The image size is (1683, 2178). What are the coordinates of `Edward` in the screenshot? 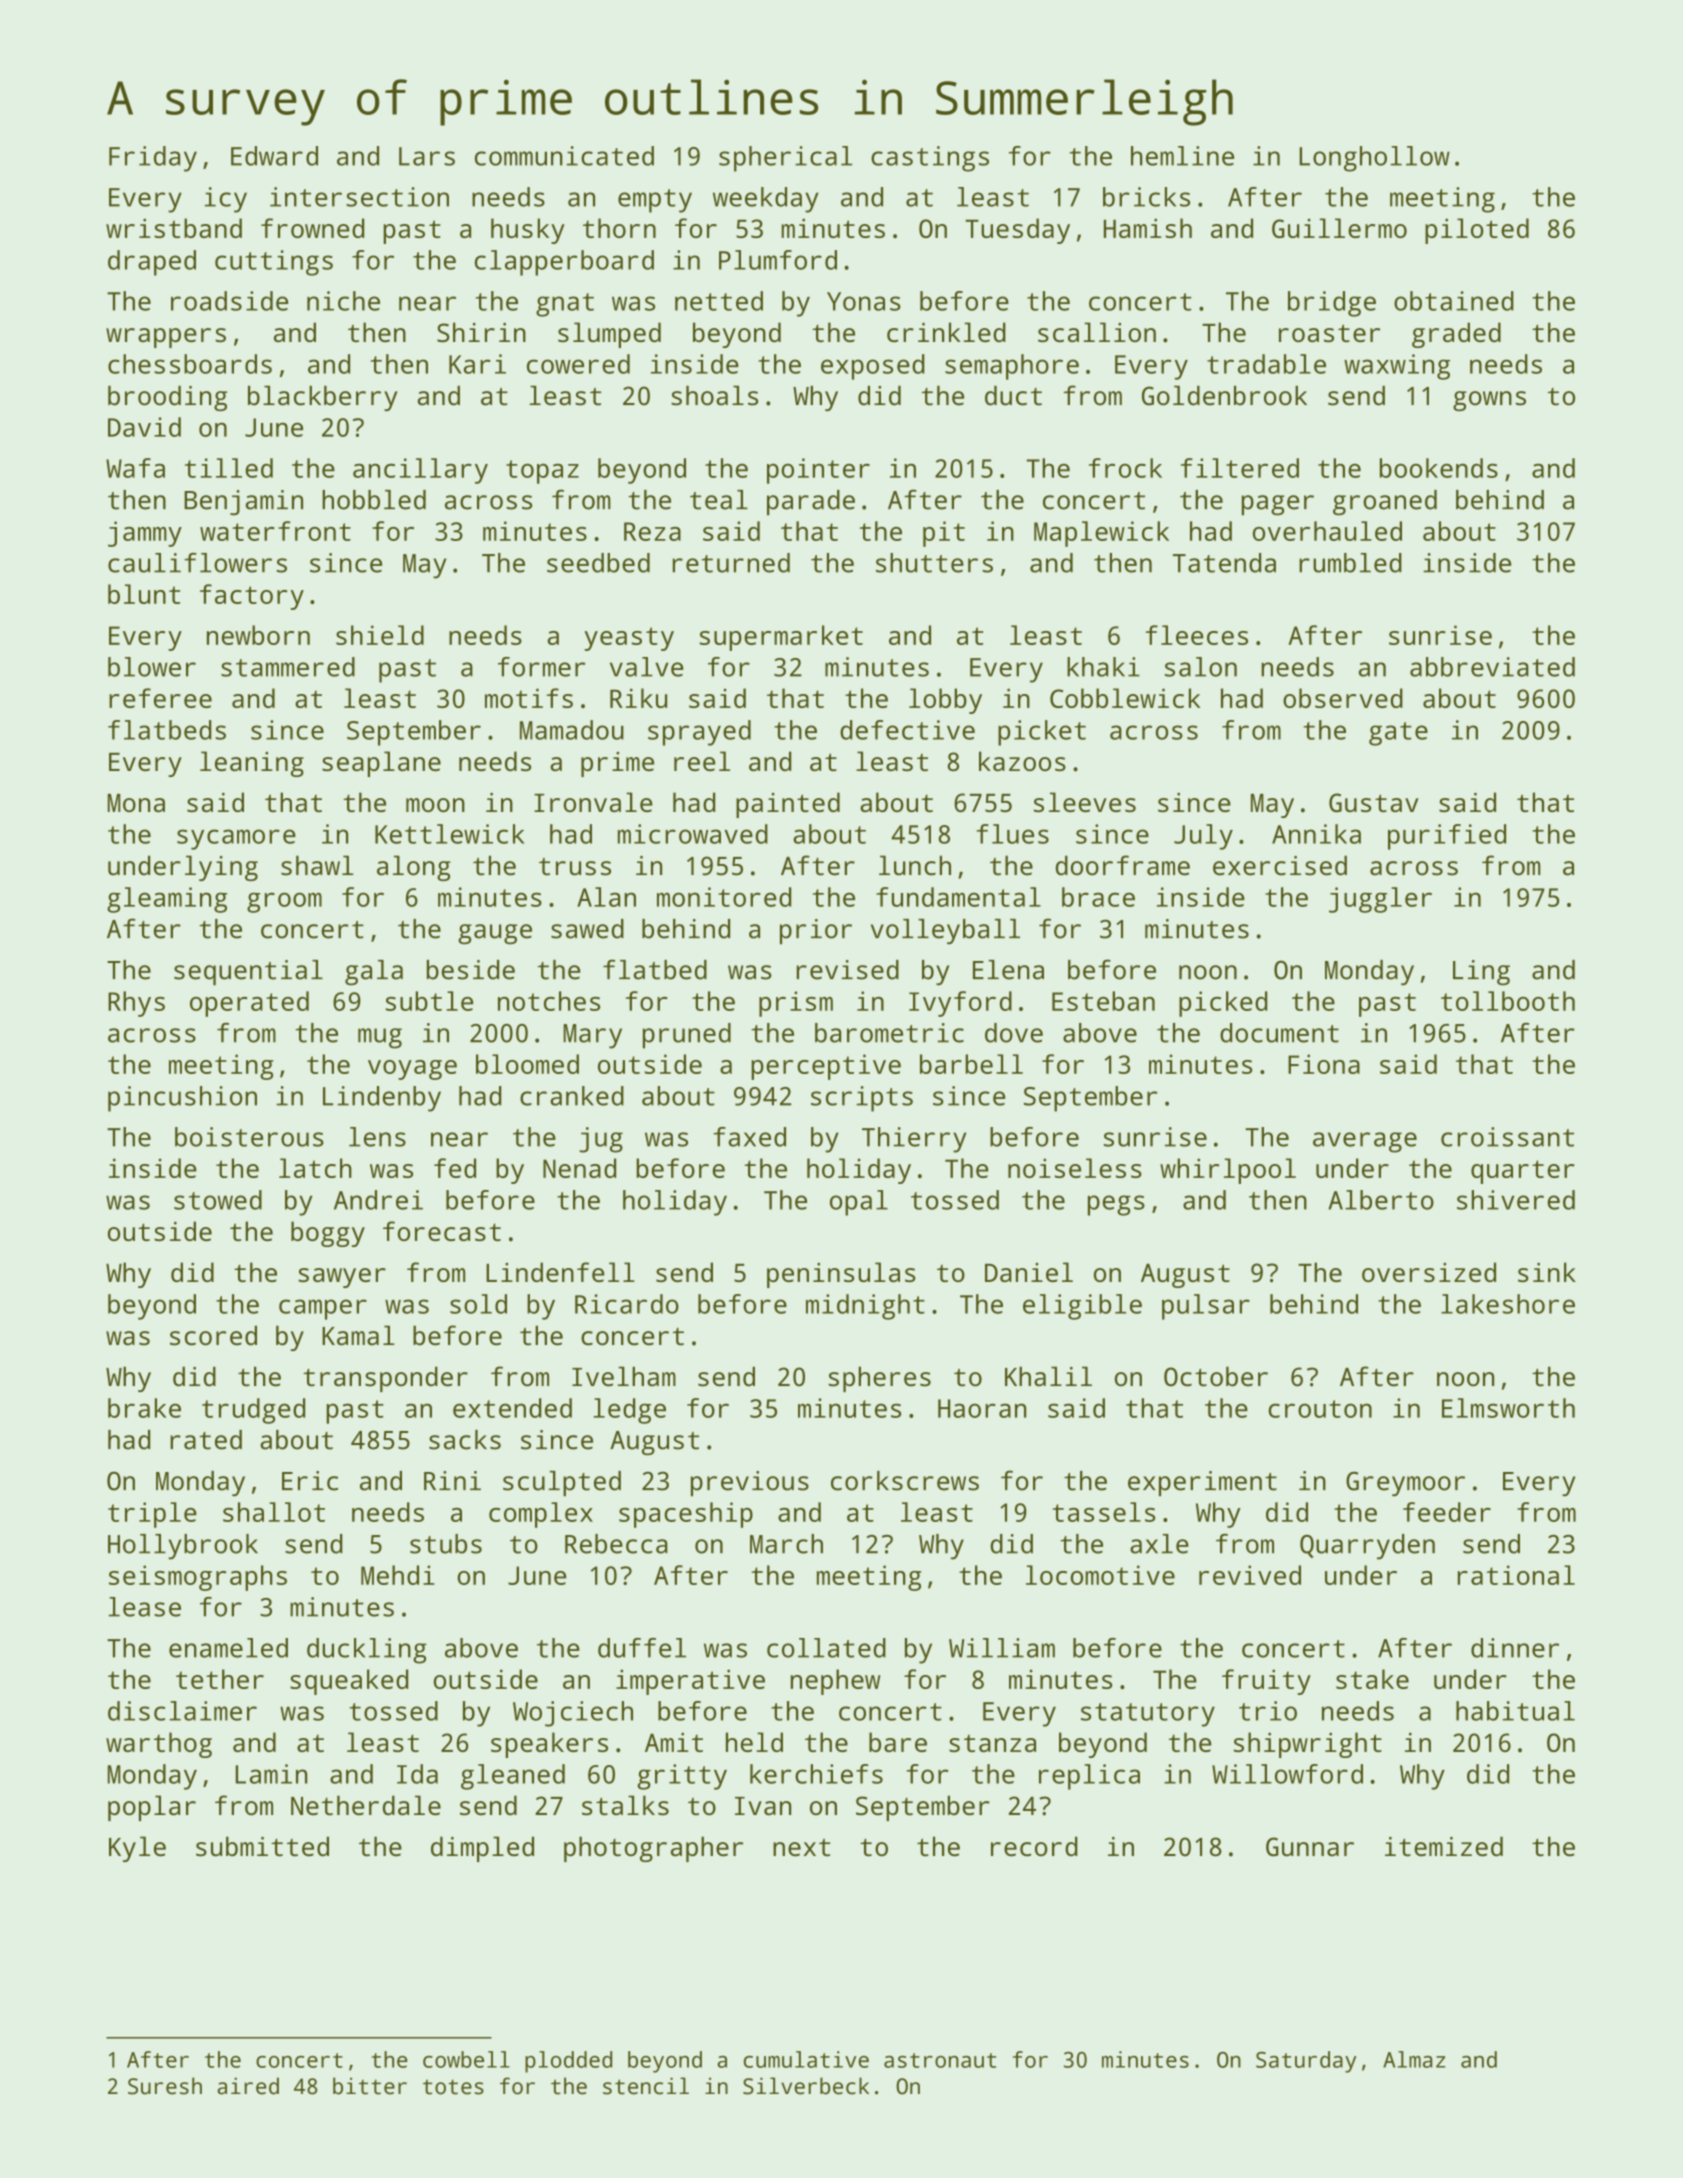 It's located at (274, 156).
